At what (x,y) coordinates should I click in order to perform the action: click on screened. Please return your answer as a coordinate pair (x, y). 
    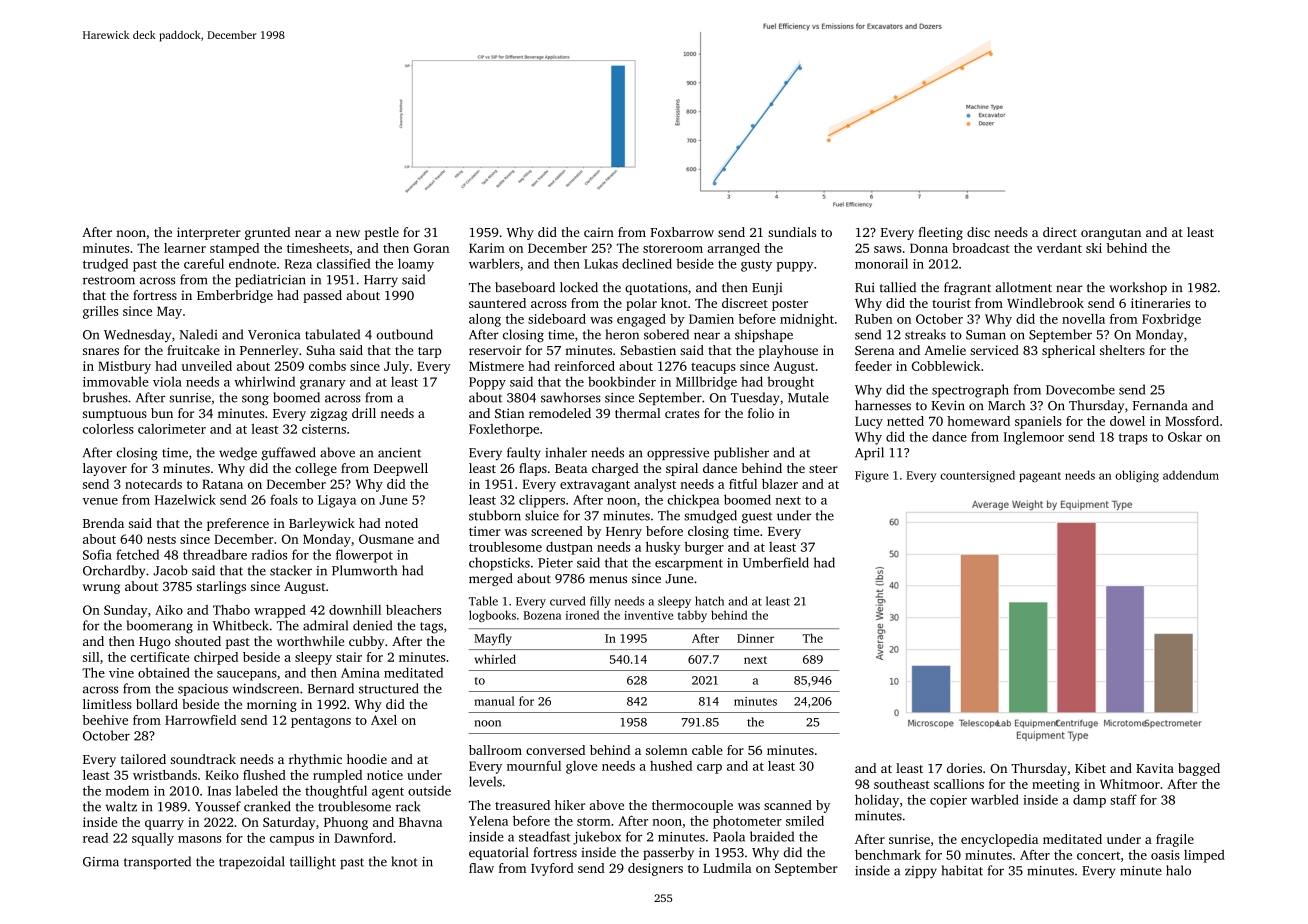
    Looking at the image, I should click on (557, 531).
